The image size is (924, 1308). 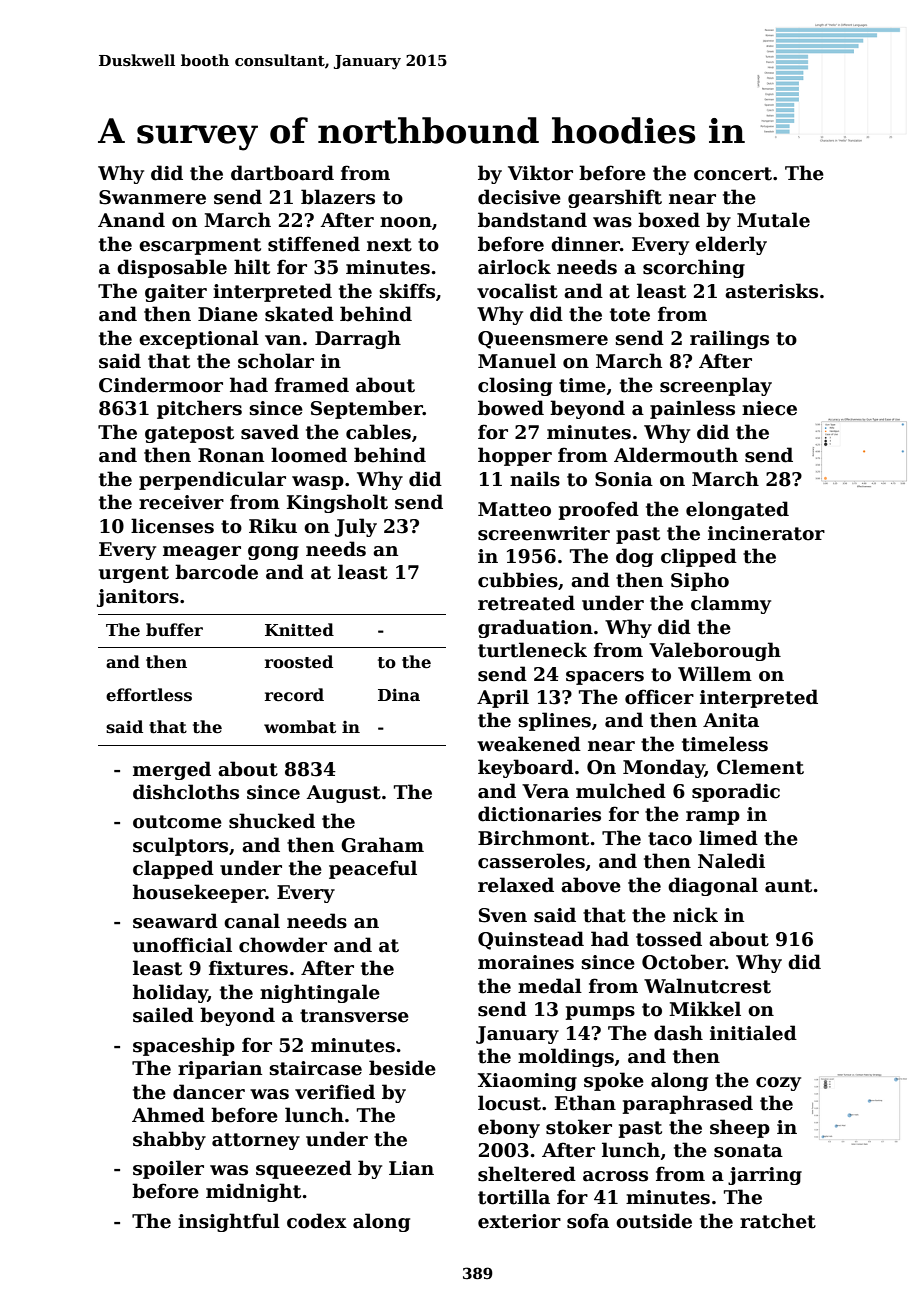 What do you see at coordinates (736, 792) in the screenshot?
I see `sporadic` at bounding box center [736, 792].
